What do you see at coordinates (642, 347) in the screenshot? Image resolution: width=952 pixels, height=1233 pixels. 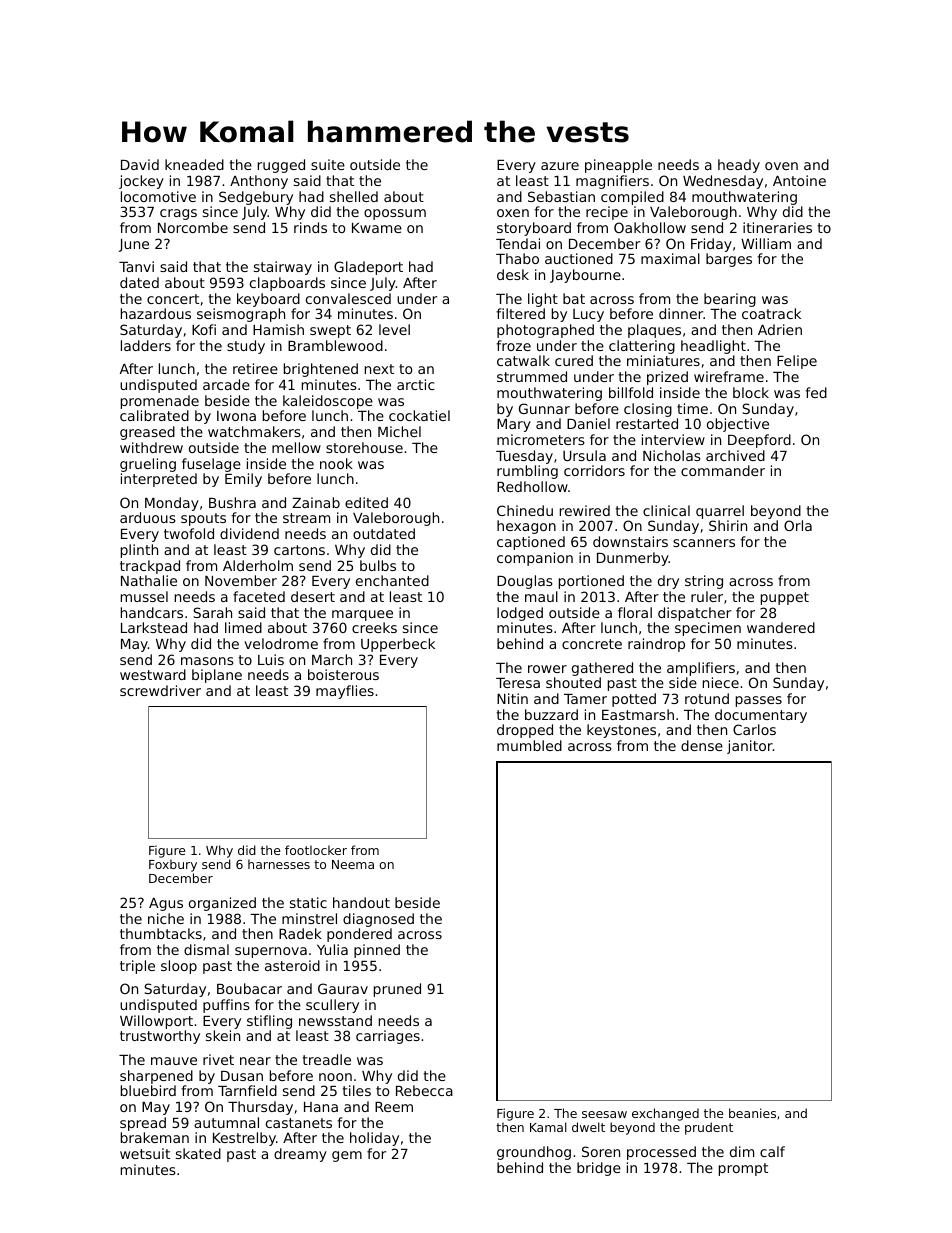 I see `clattering` at bounding box center [642, 347].
